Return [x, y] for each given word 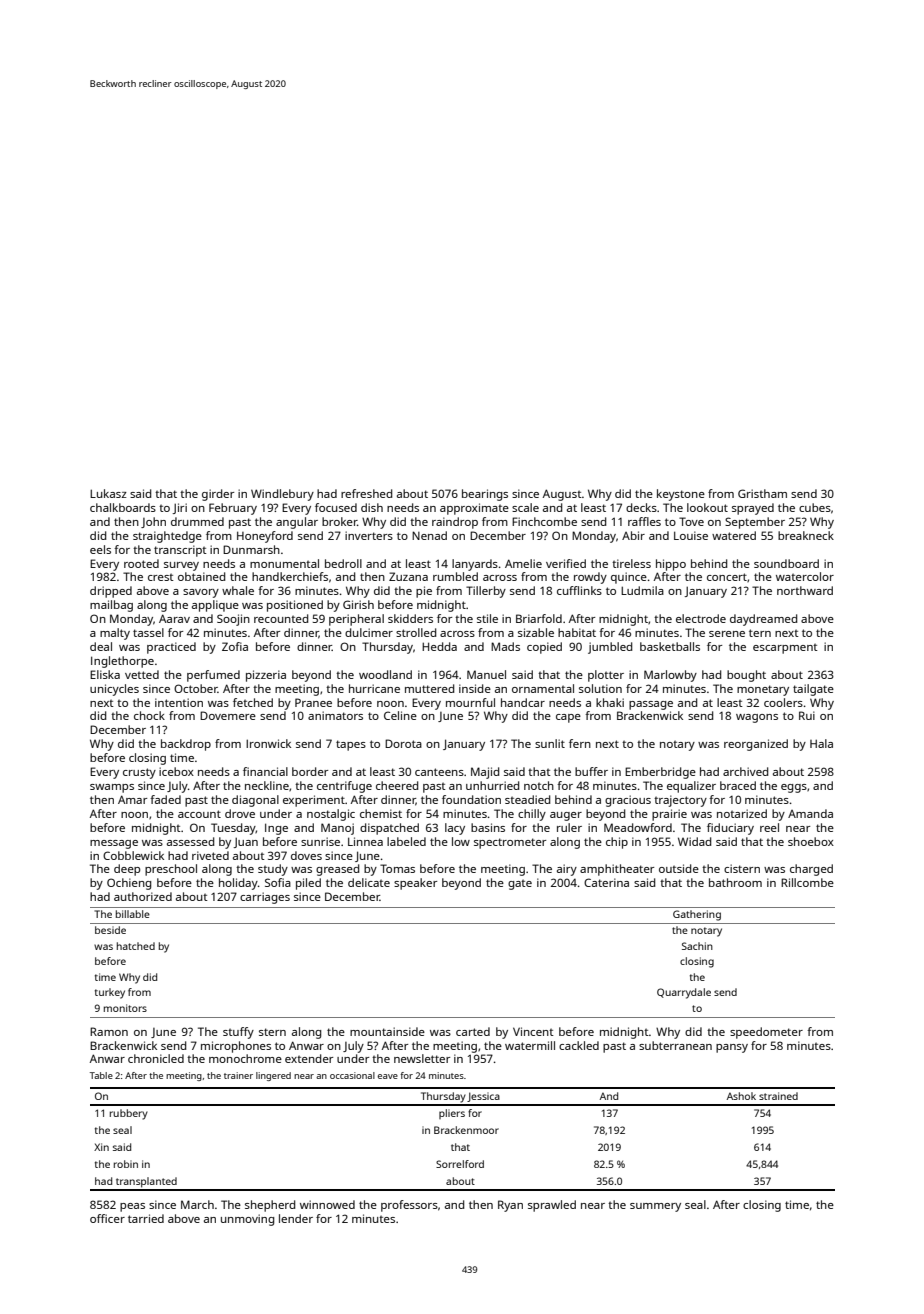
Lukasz [108, 493]
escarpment [785, 648]
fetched [253, 702]
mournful [470, 702]
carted [473, 1031]
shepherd [270, 1206]
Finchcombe [544, 521]
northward [805, 590]
